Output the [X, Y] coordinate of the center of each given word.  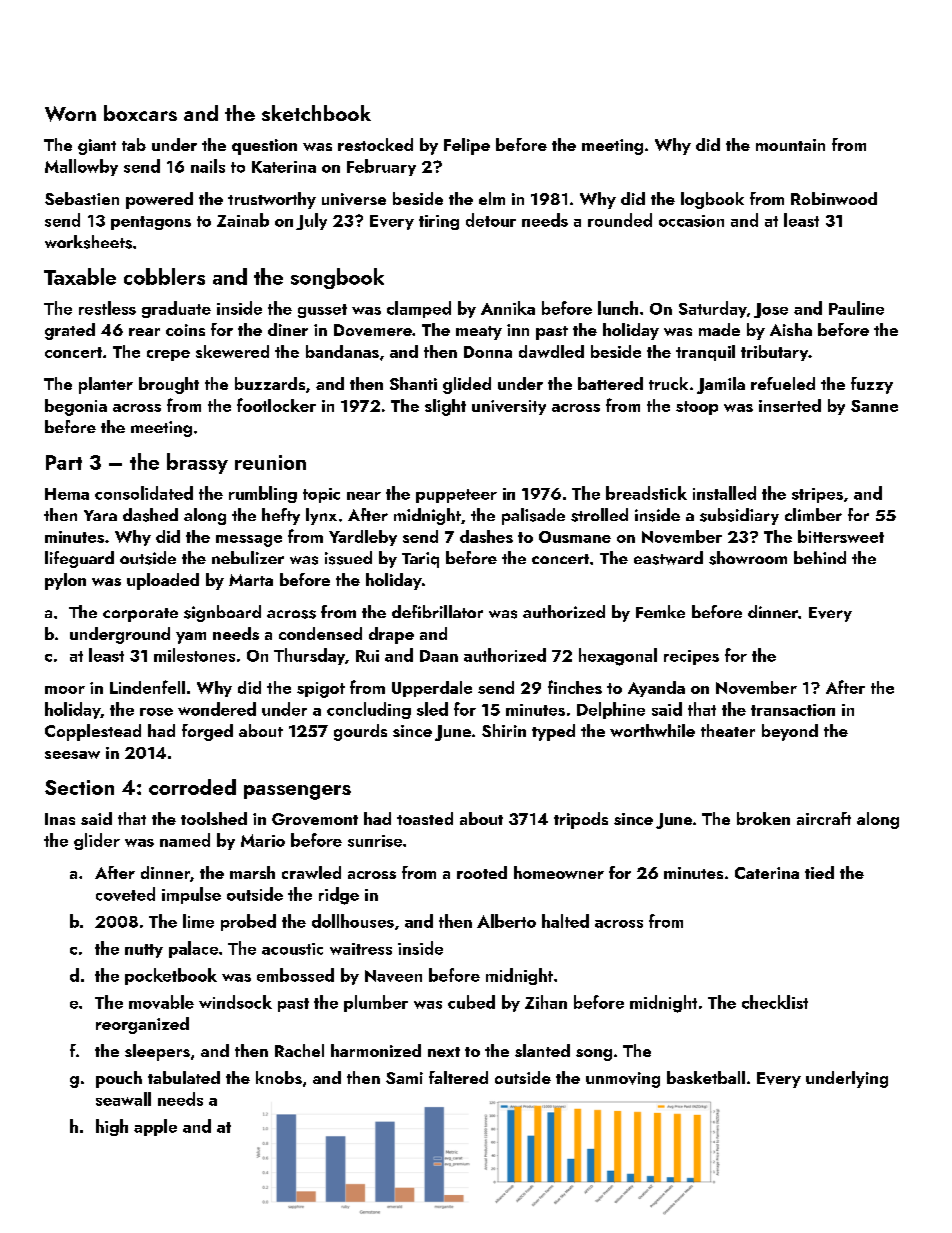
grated [70, 331]
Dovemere [373, 330]
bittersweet [841, 536]
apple [155, 1127]
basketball [706, 1077]
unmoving [623, 1080]
